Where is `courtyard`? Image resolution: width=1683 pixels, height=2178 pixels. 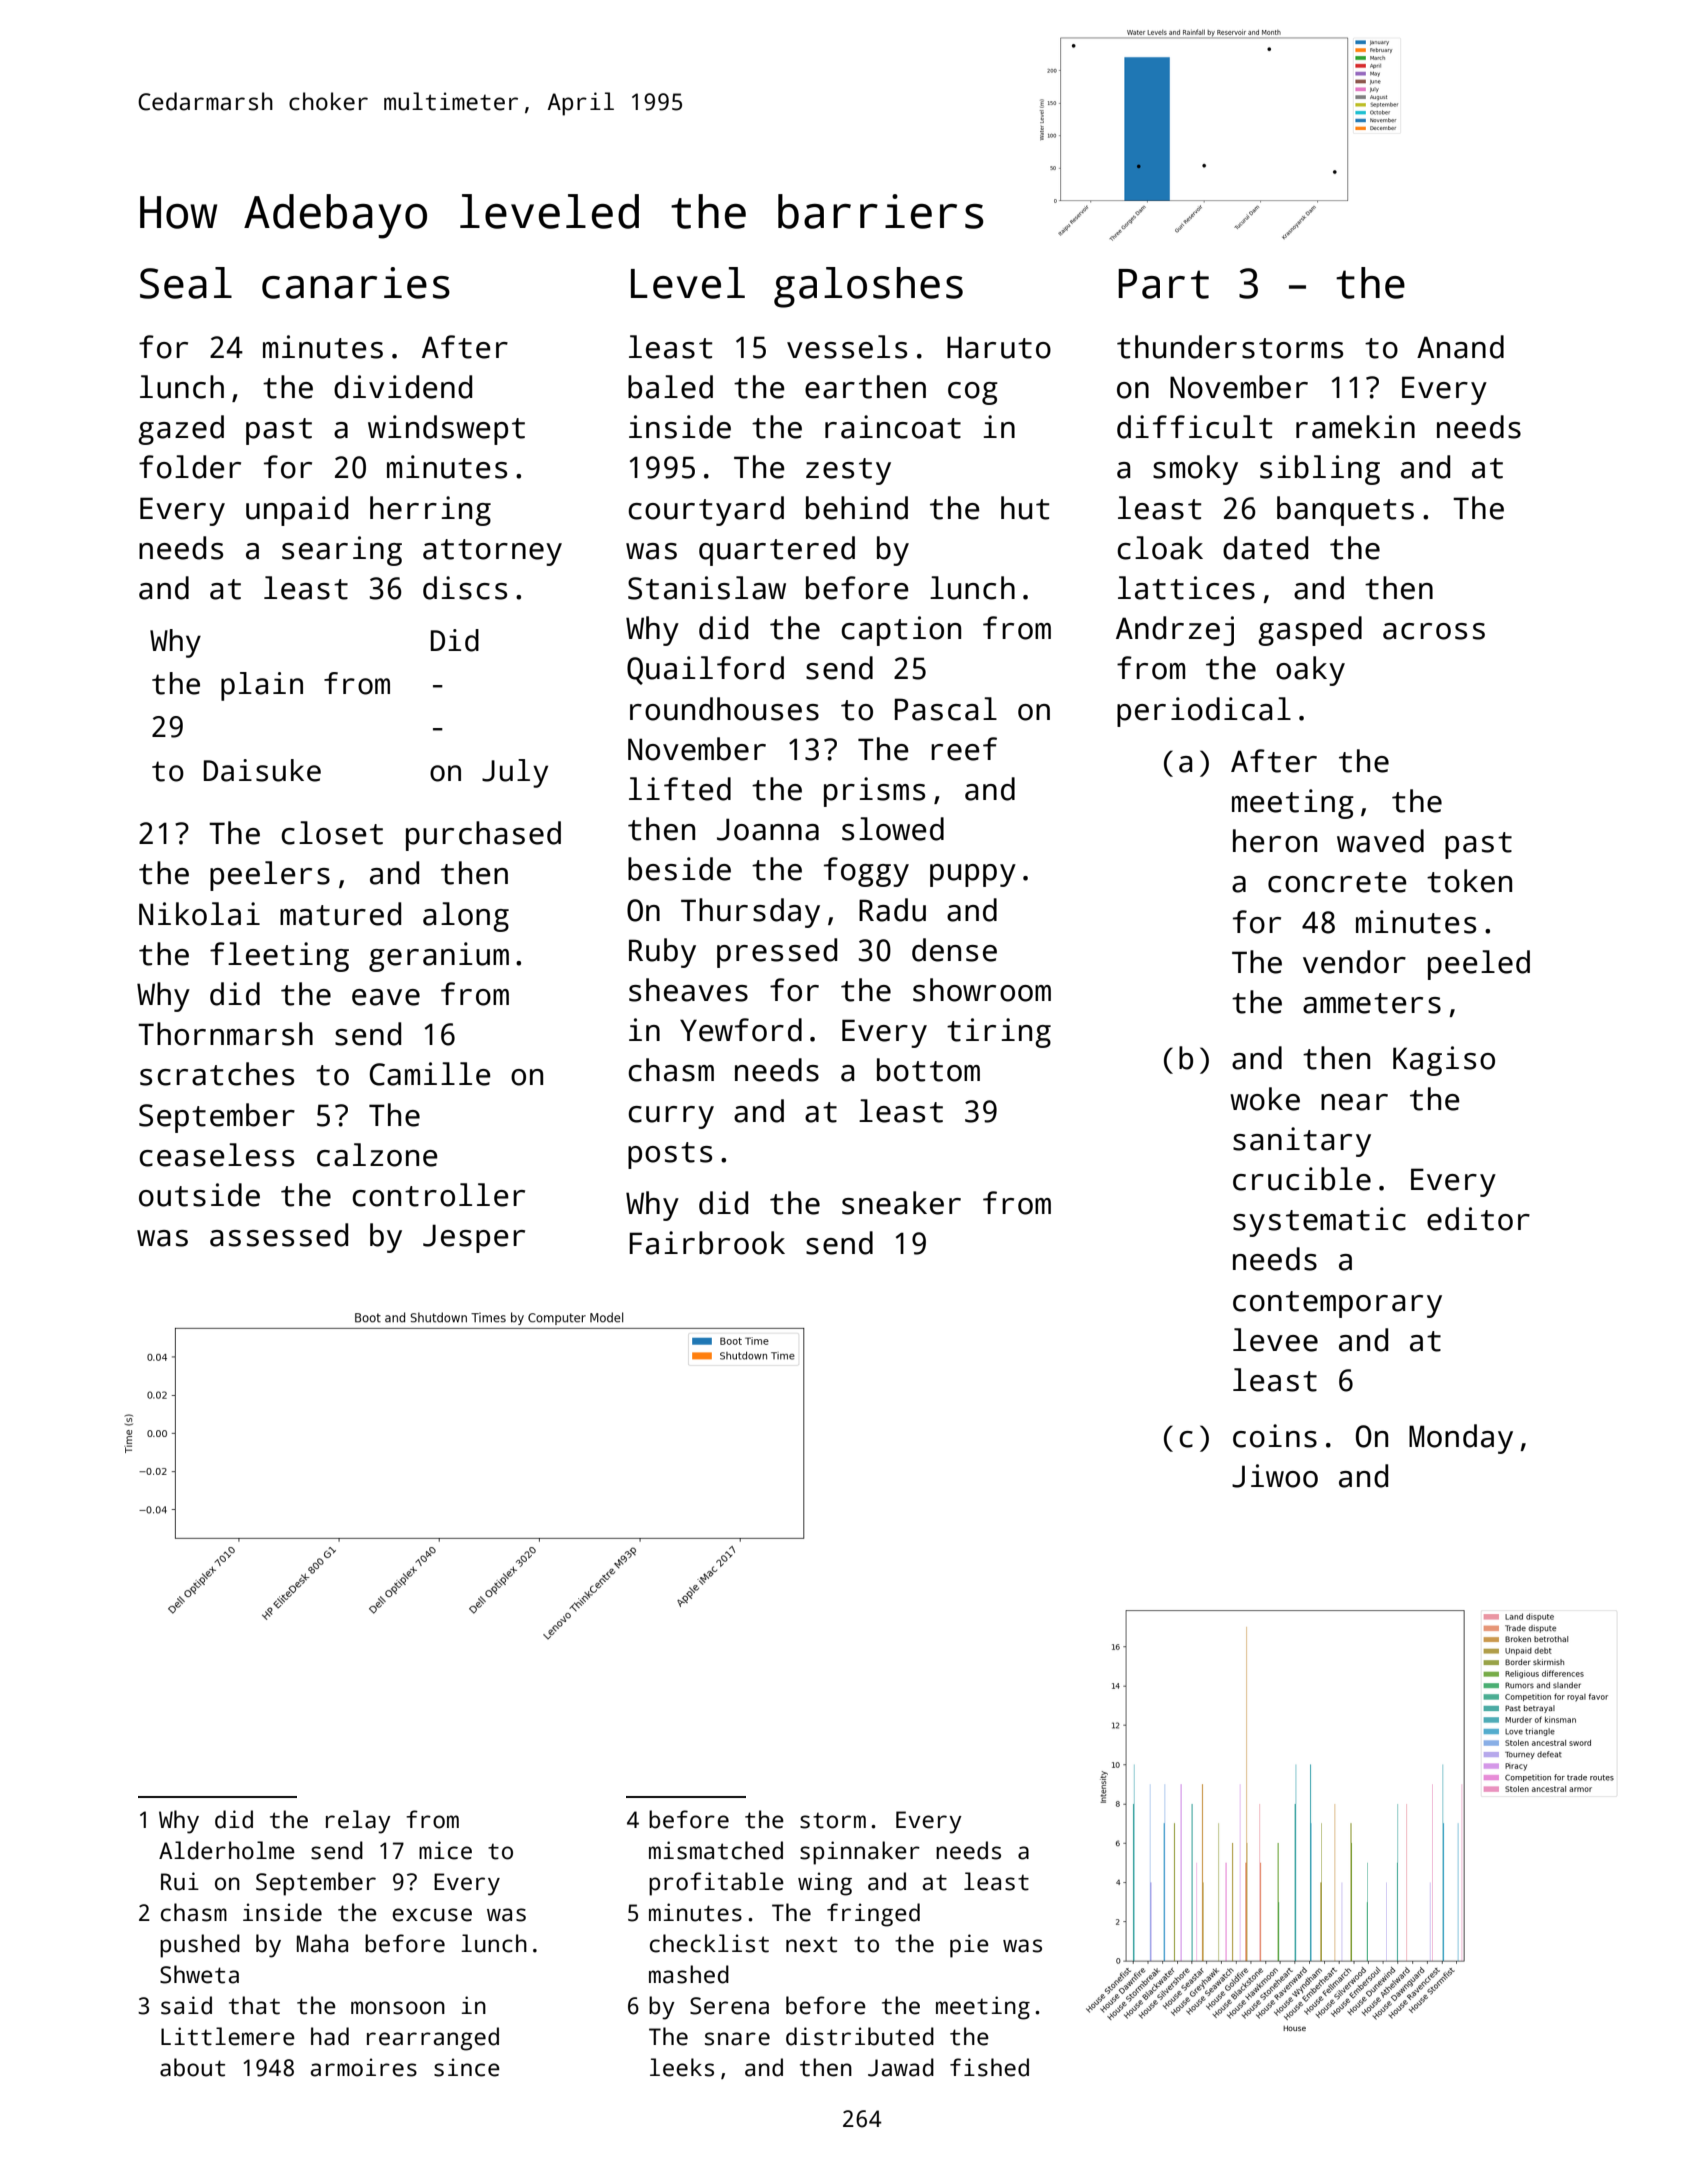 courtyard is located at coordinates (706, 511).
